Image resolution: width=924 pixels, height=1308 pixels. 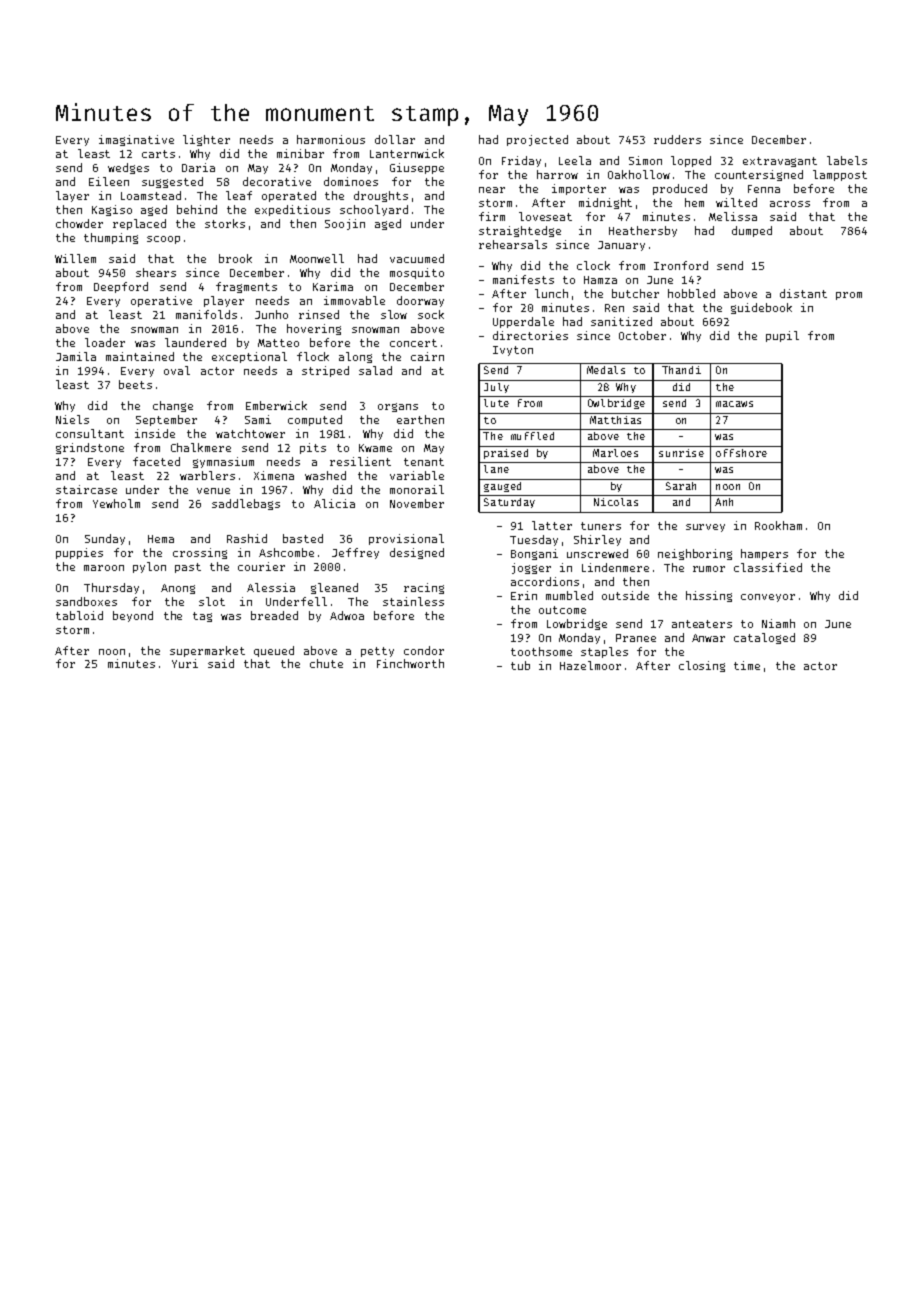 I want to click on Yuri, so click(x=185, y=663).
